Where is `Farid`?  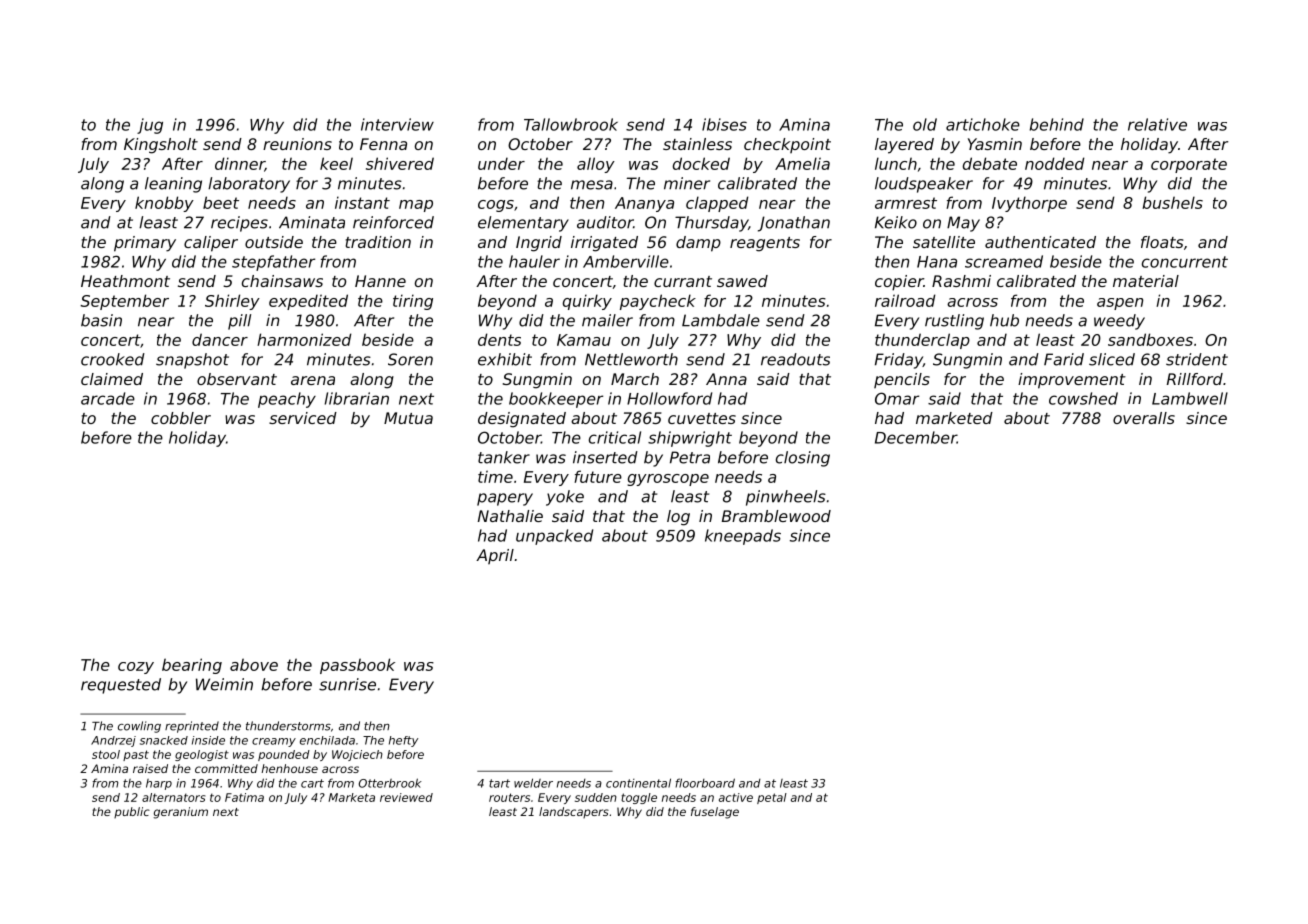
Farid is located at coordinates (1064, 359).
